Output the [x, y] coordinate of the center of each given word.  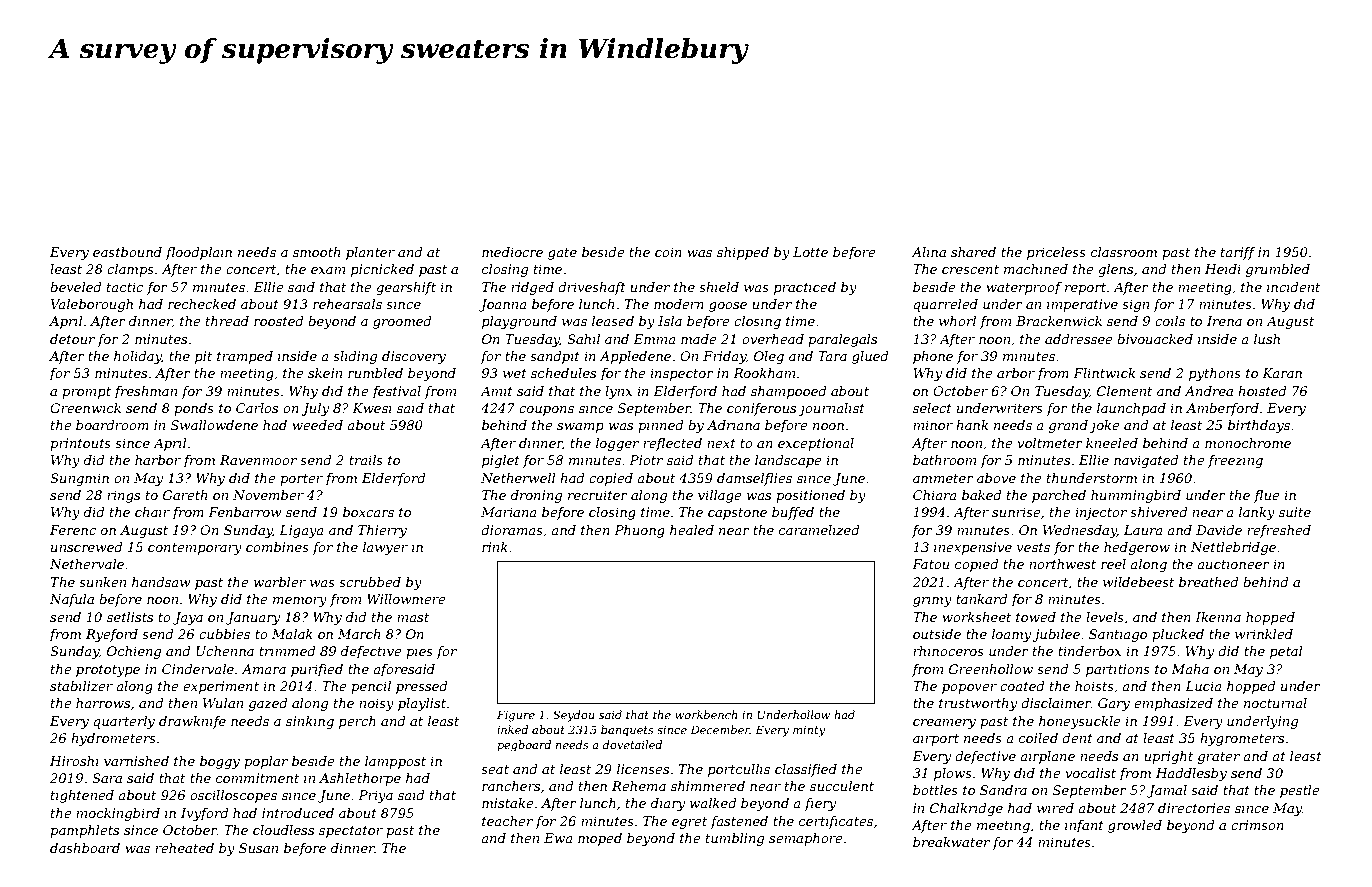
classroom [1124, 252]
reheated [184, 848]
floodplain [198, 253]
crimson [1257, 825]
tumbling [735, 839]
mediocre [512, 252]
